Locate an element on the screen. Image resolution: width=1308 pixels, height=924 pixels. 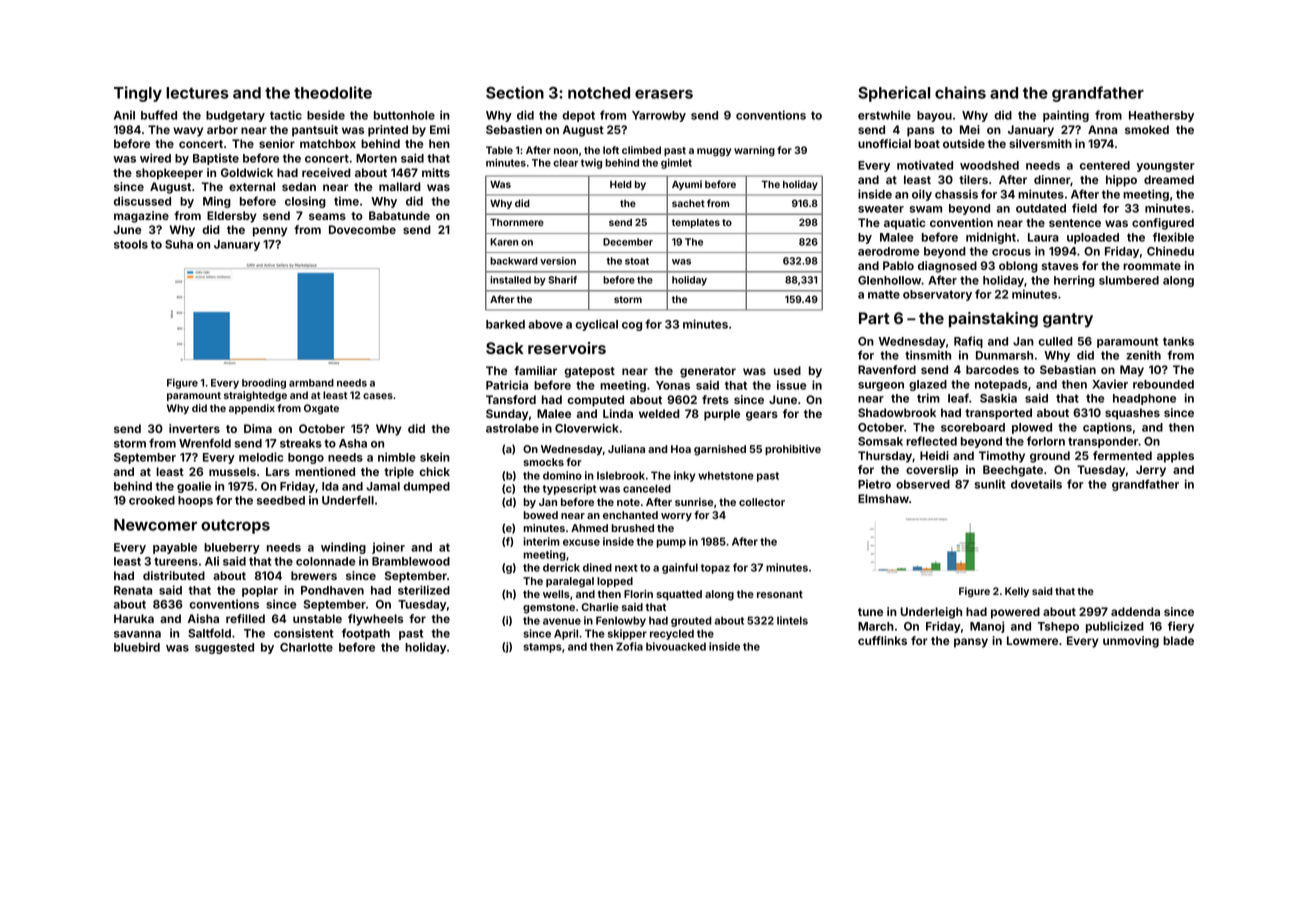
templates is located at coordinates (696, 223).
